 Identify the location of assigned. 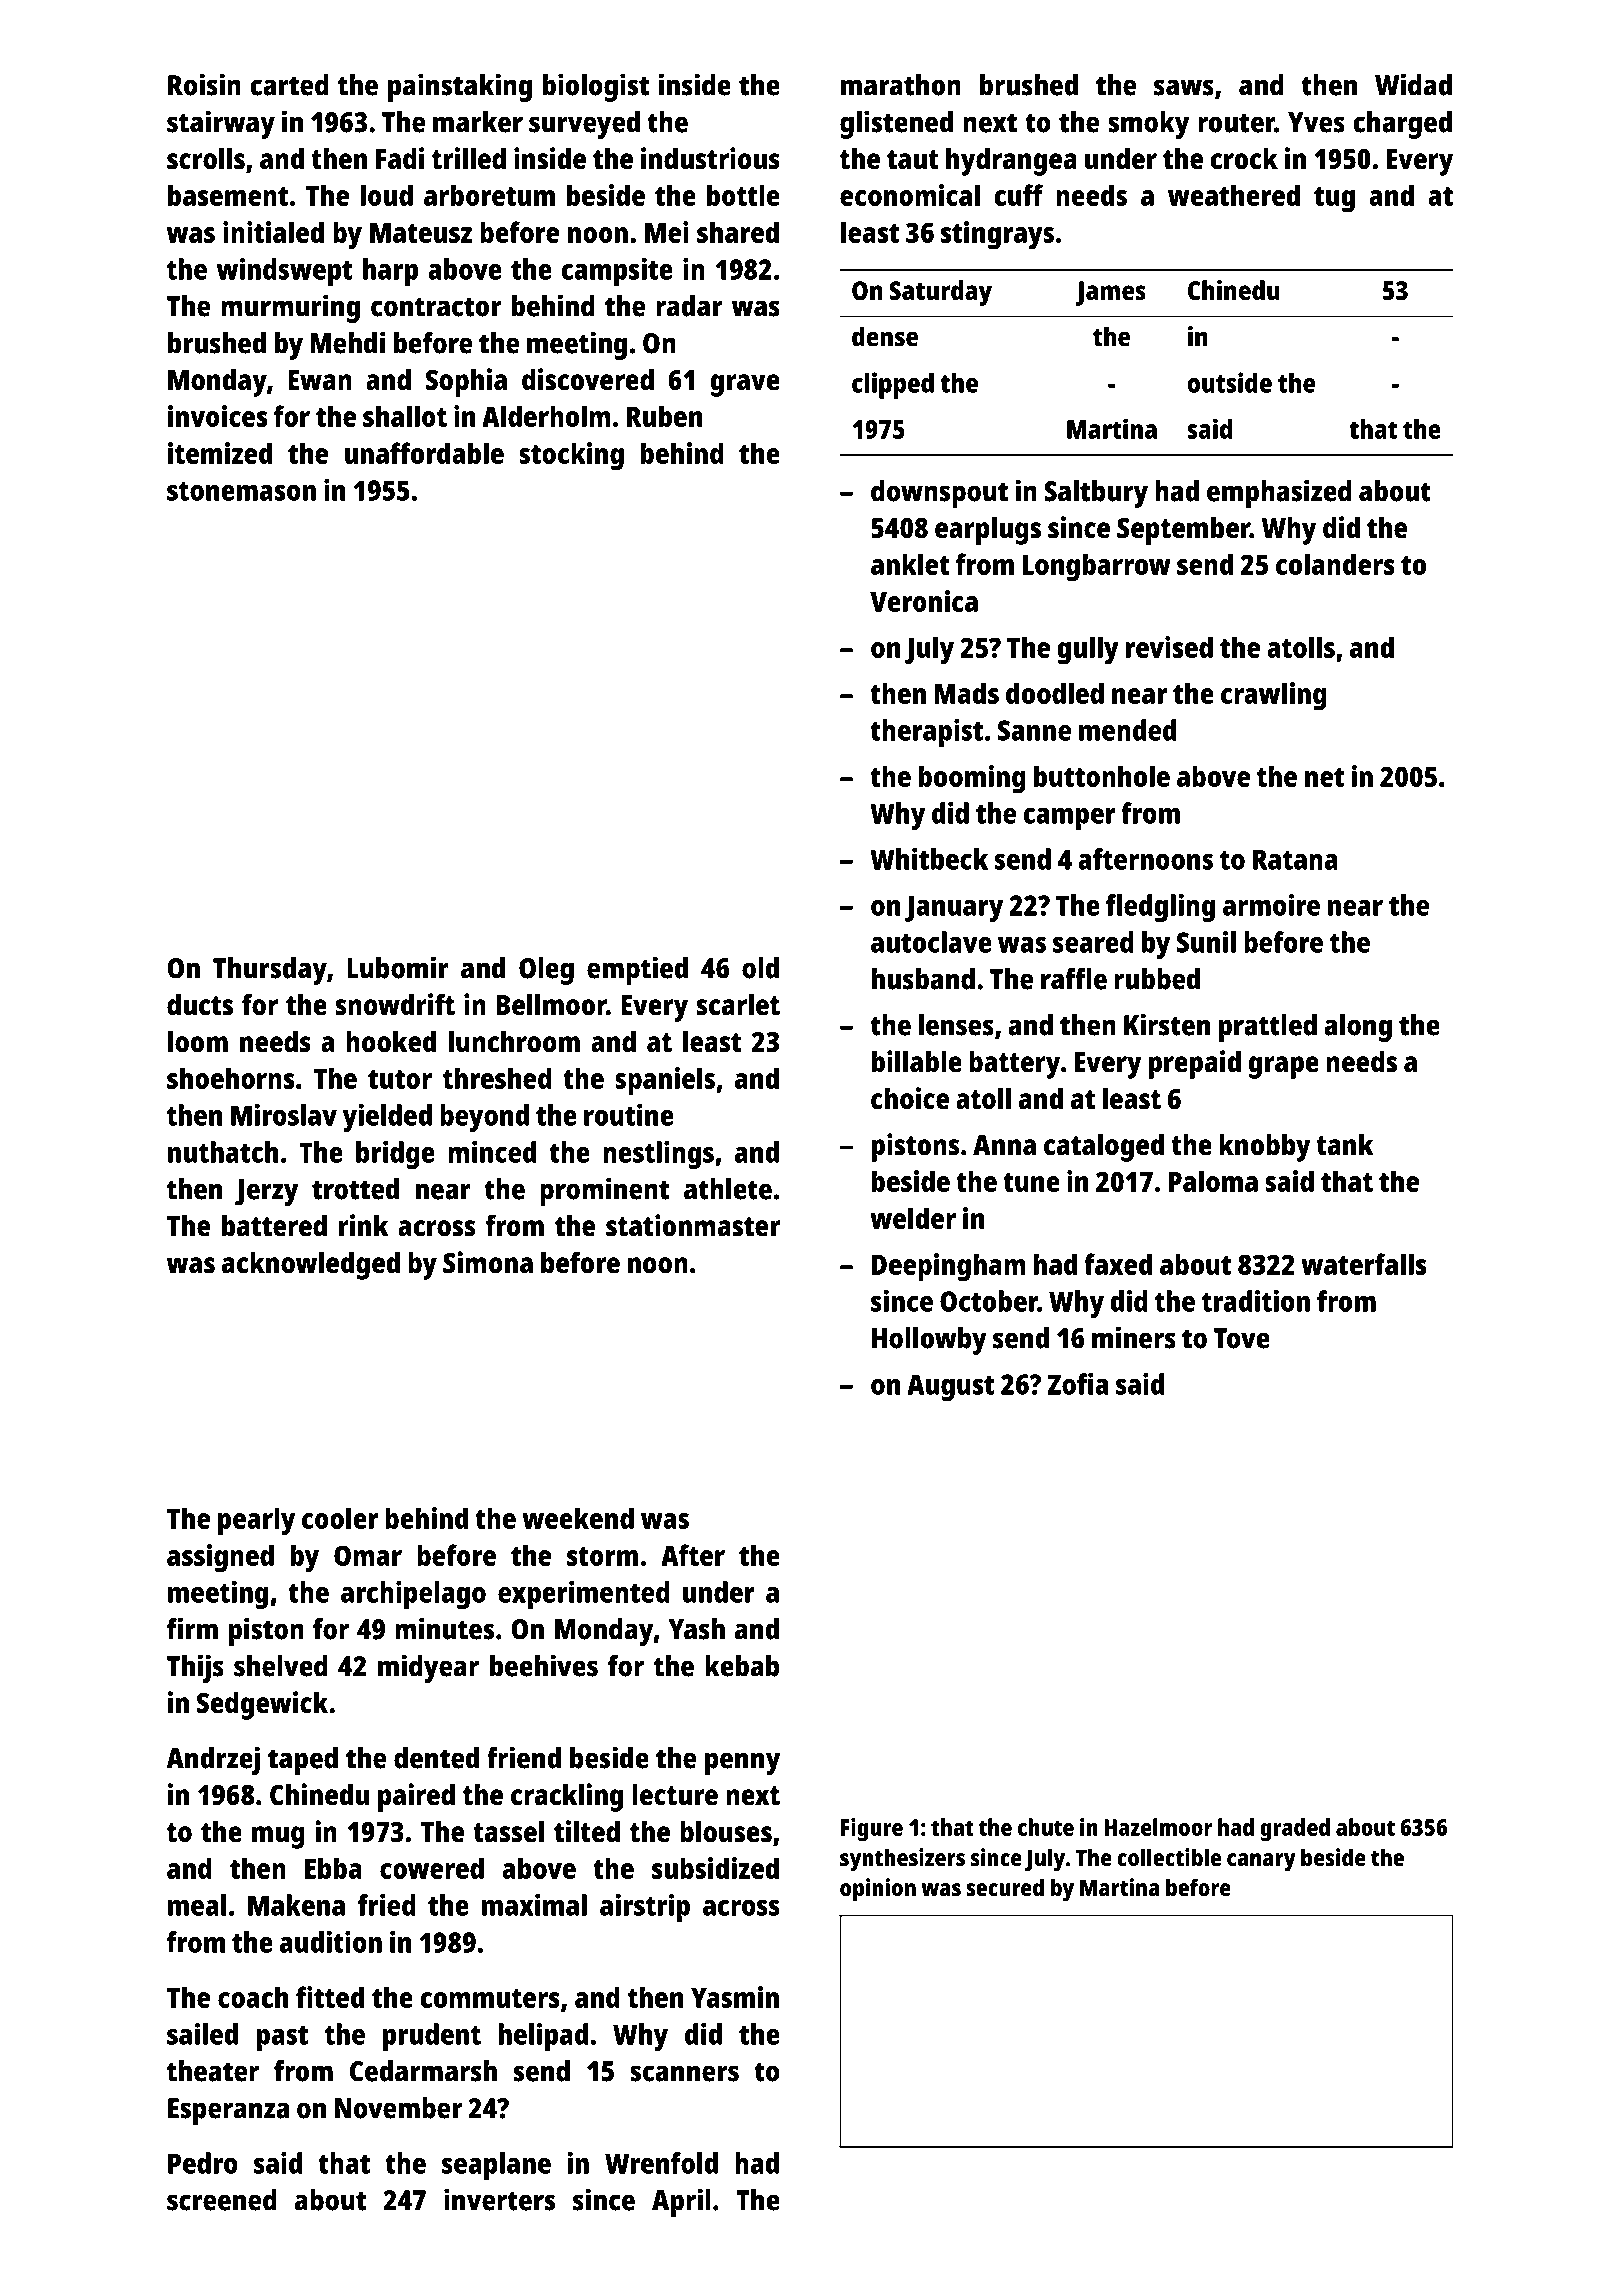
(220, 1558).
